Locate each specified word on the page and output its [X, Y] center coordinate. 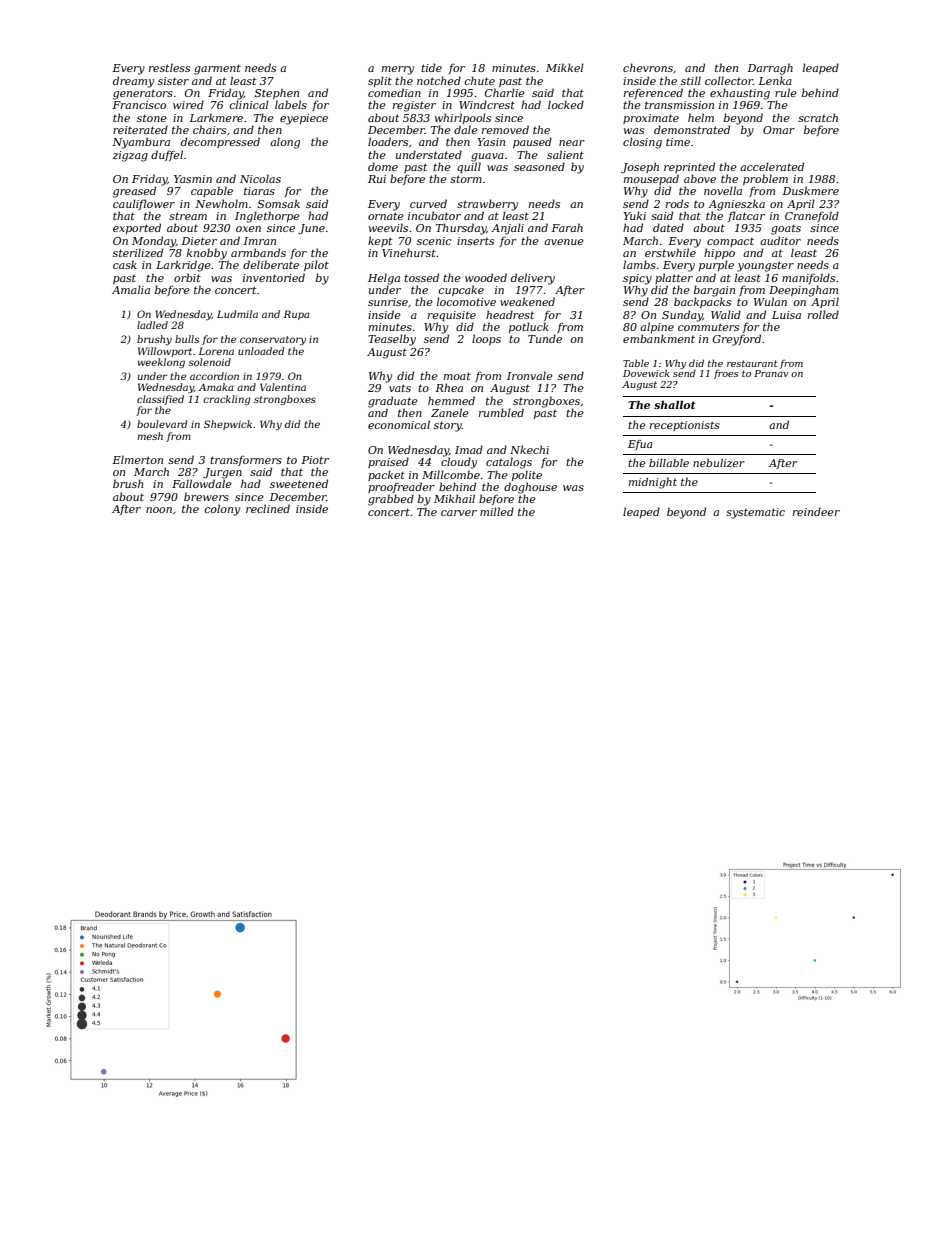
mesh [150, 436]
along [285, 143]
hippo [719, 253]
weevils [388, 227]
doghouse [530, 488]
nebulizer [718, 463]
